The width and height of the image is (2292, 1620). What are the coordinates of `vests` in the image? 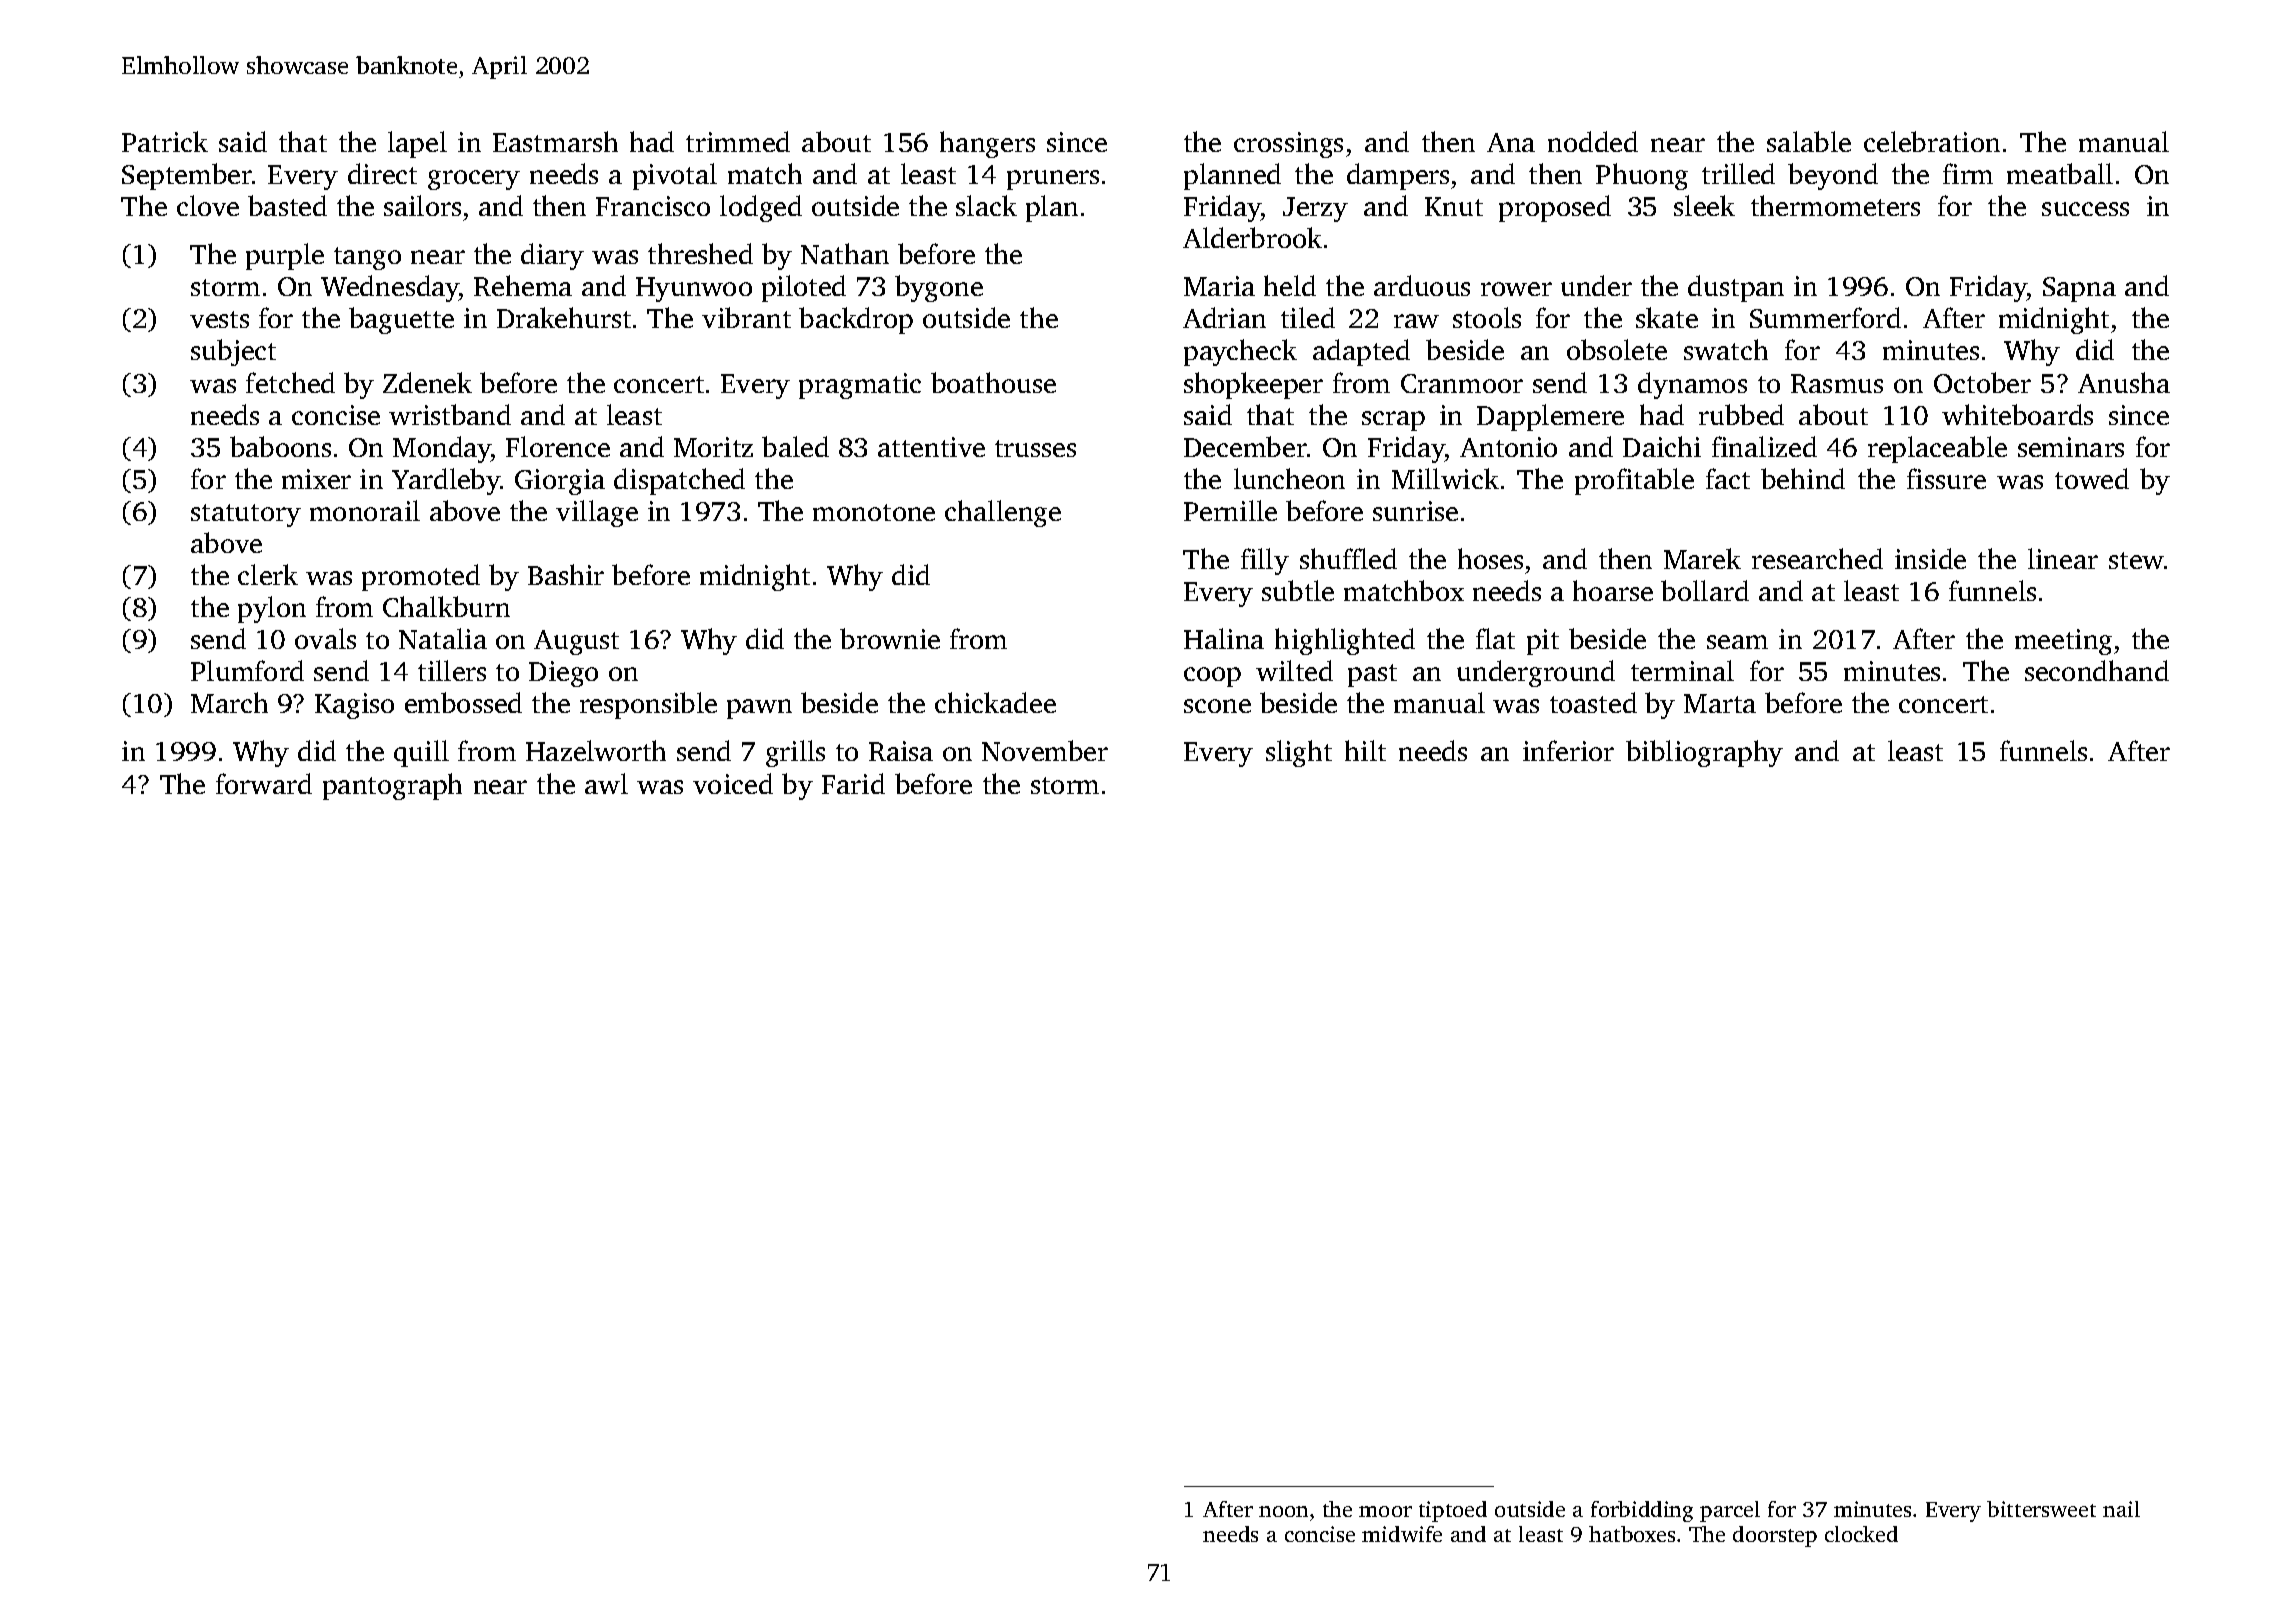 It's located at (219, 319).
